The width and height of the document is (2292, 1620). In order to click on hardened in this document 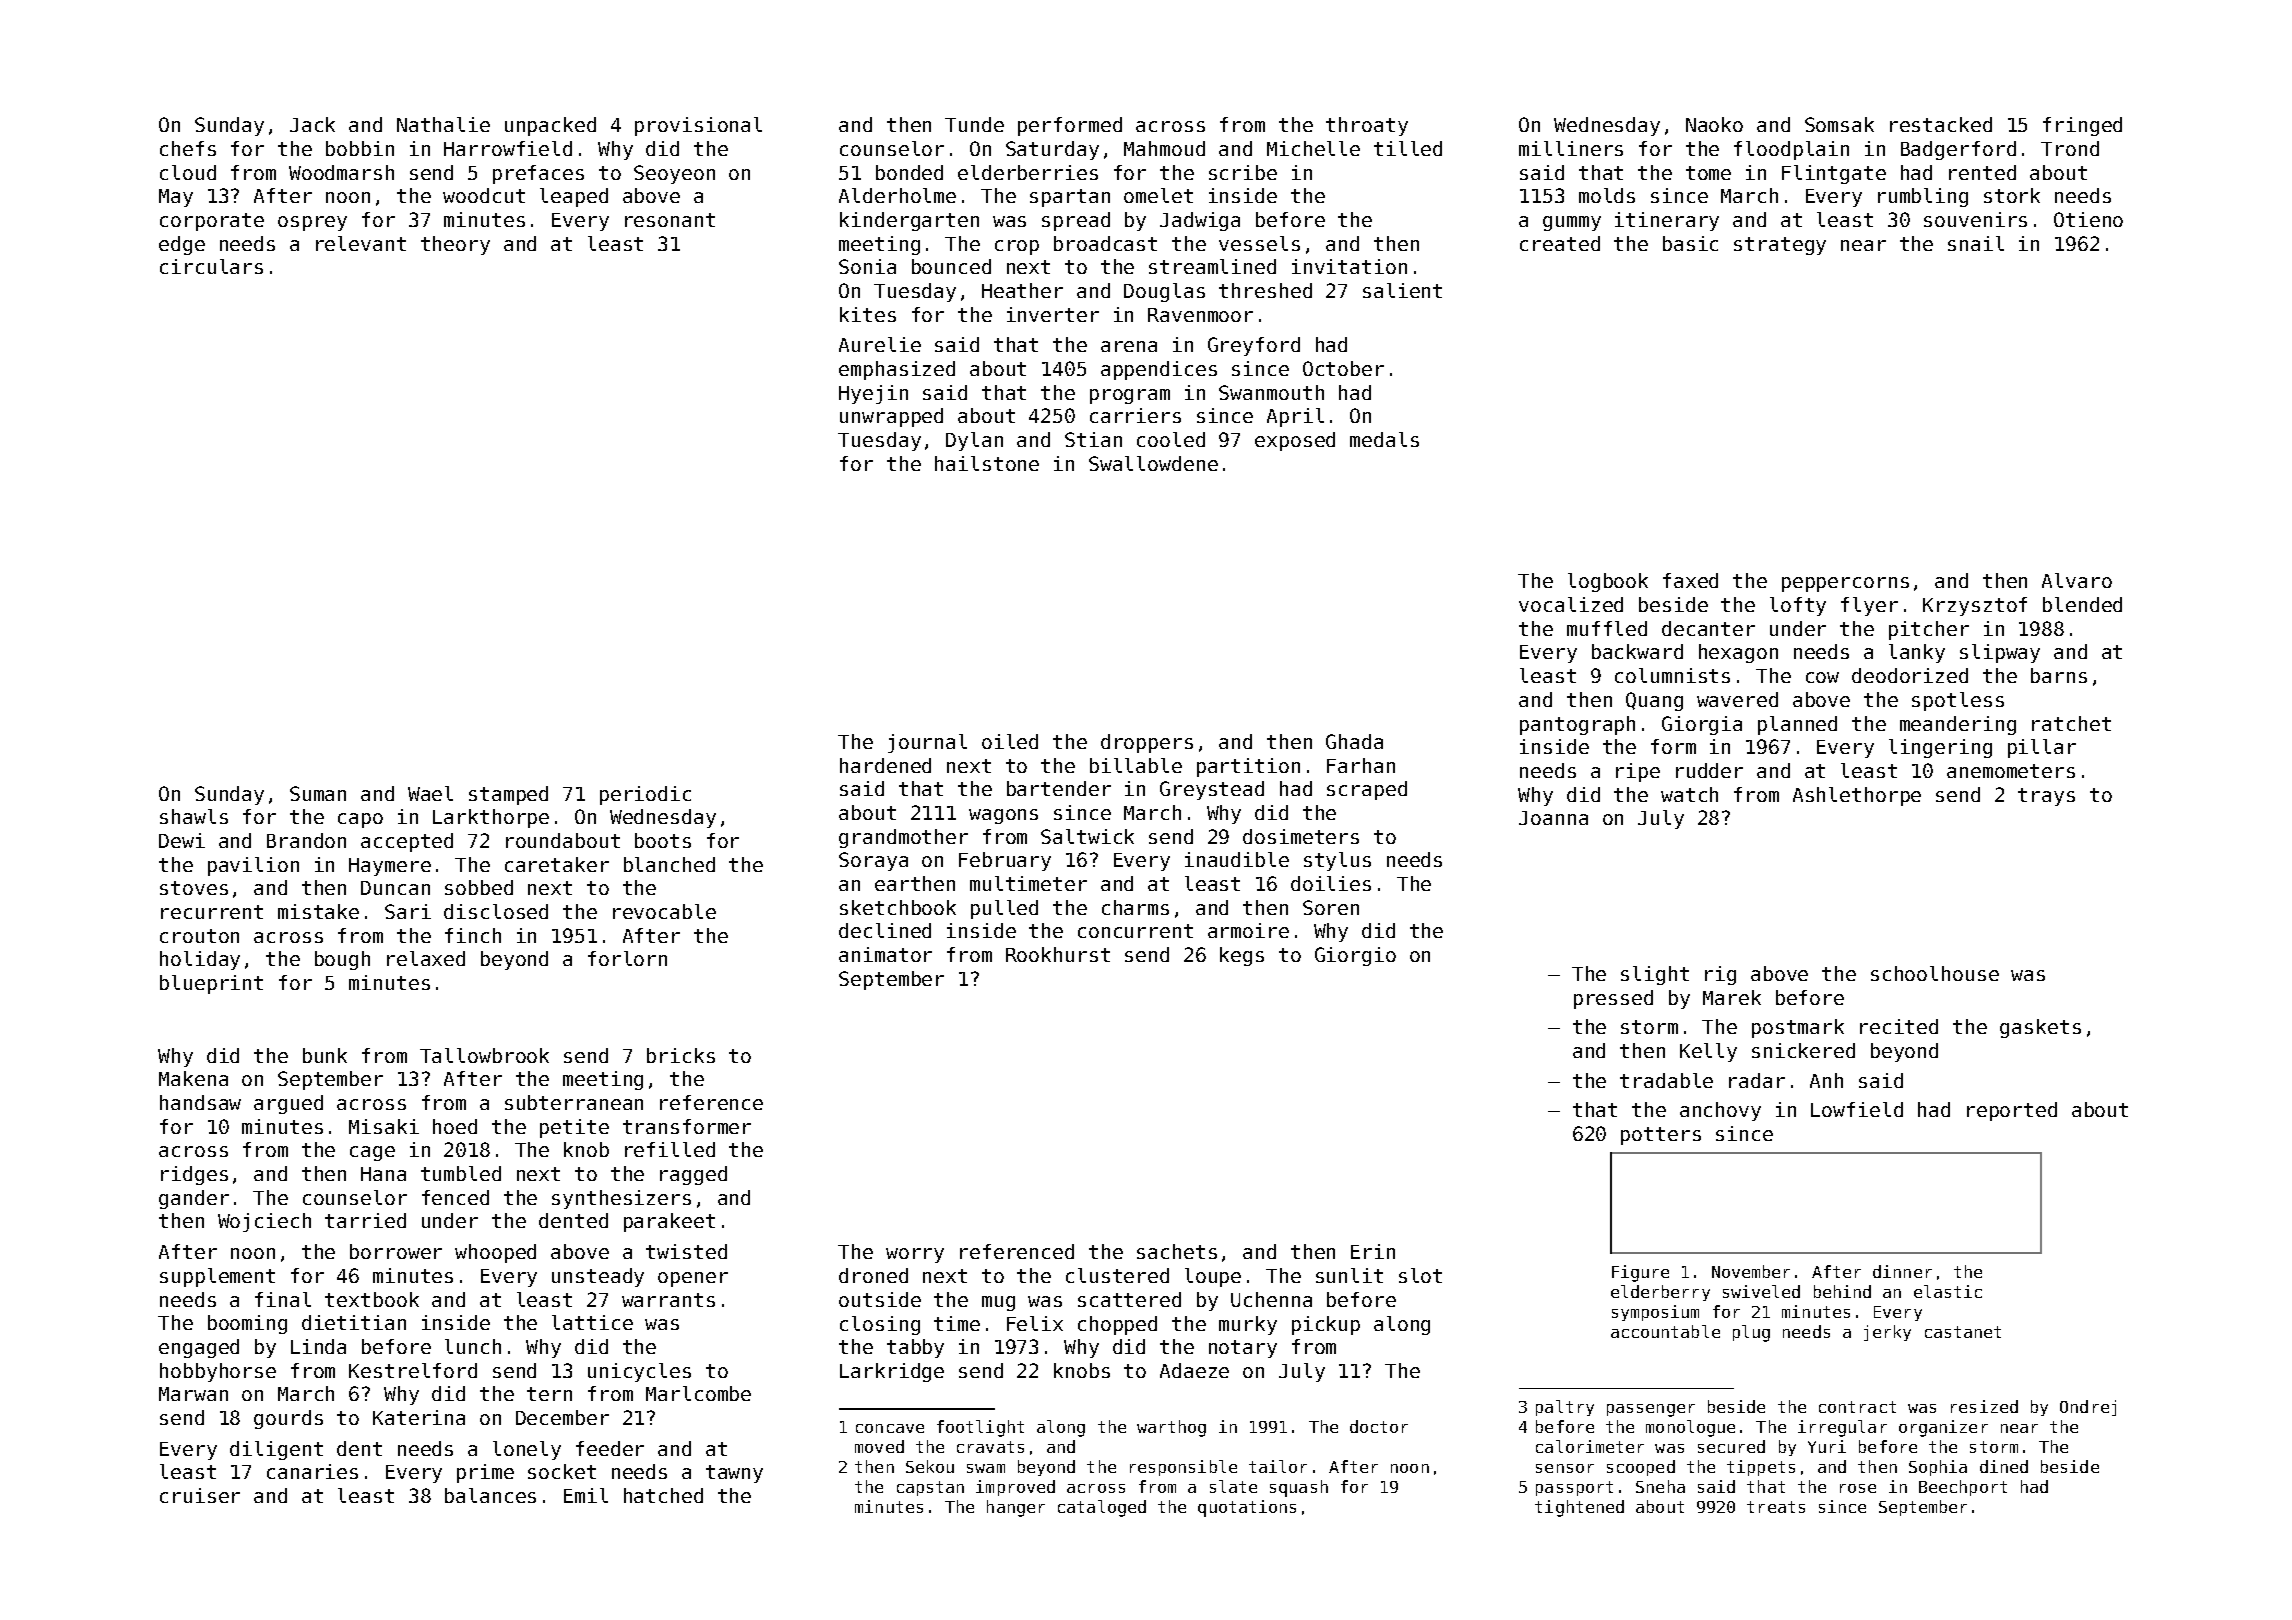, I will do `click(885, 765)`.
